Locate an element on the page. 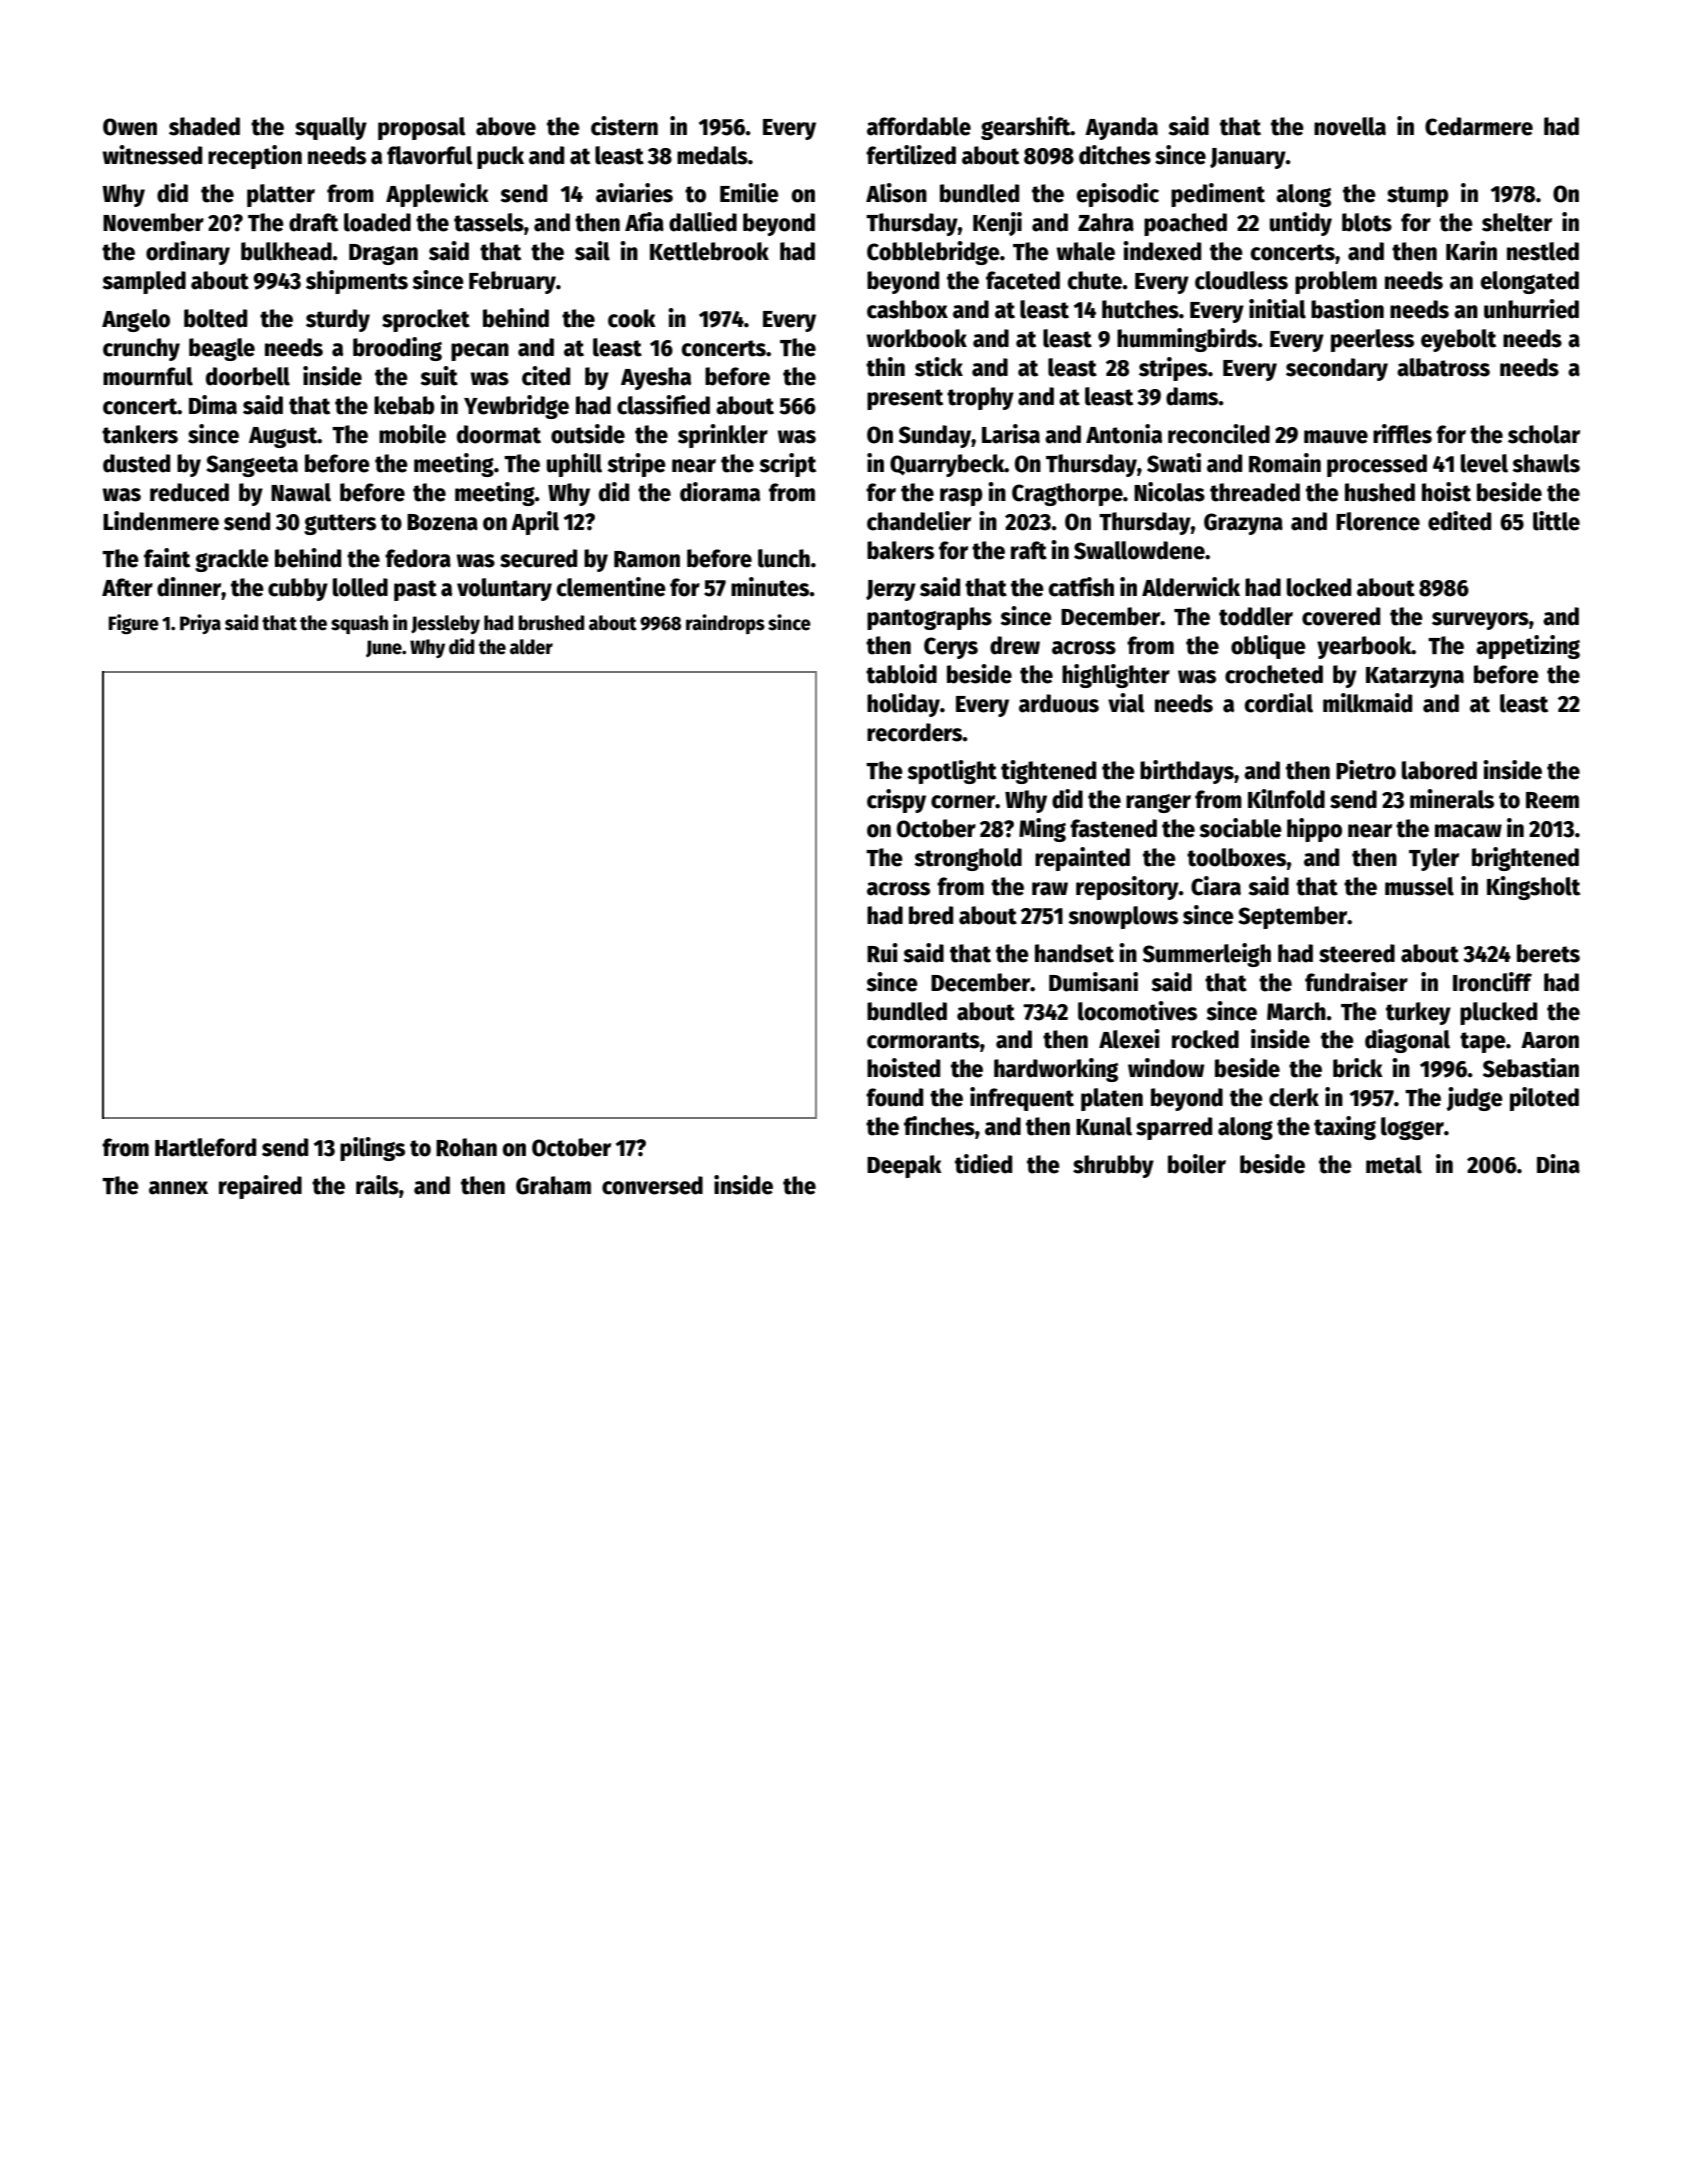  secondary is located at coordinates (1337, 369).
